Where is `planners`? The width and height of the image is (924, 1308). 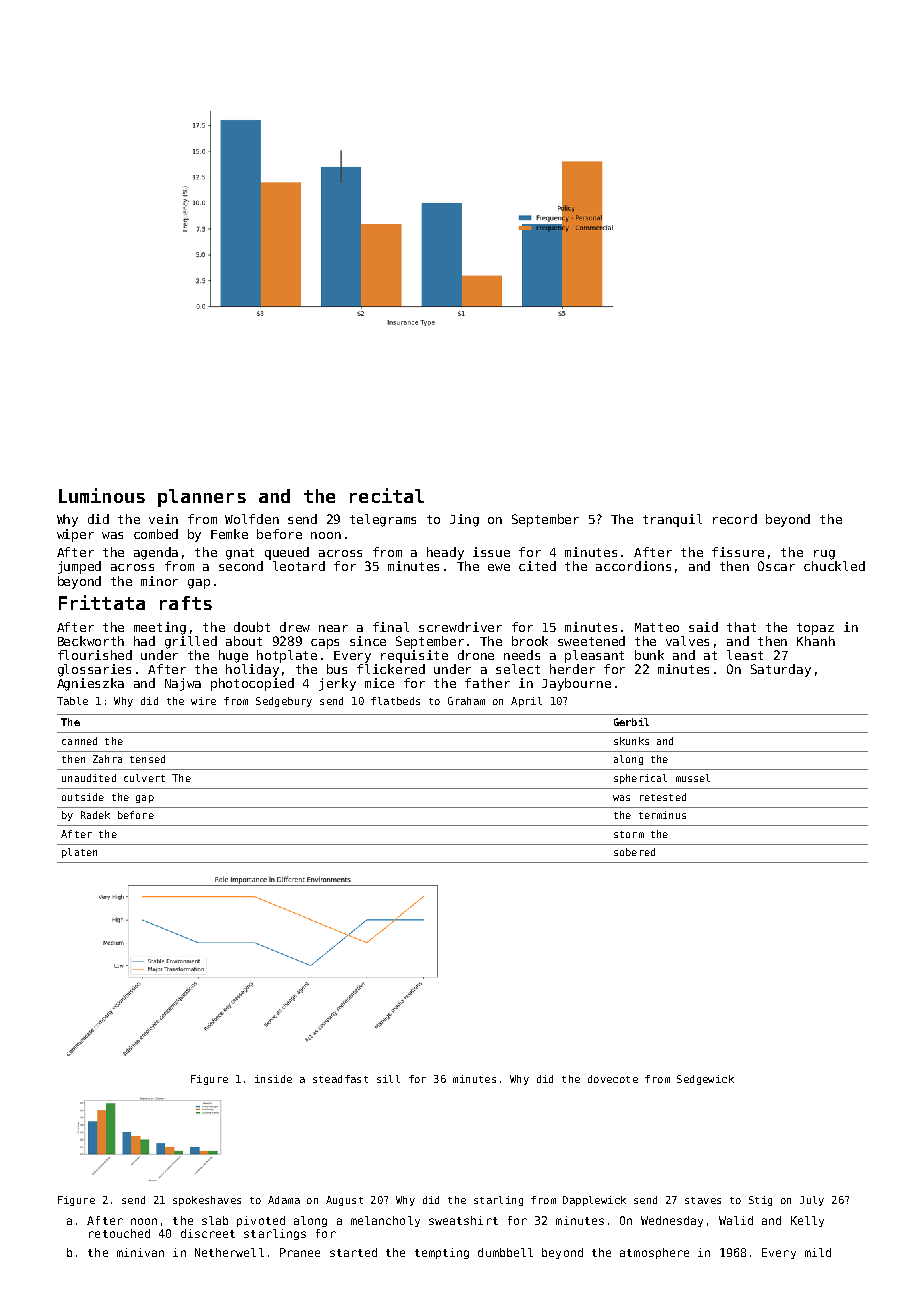
planners is located at coordinates (202, 498).
